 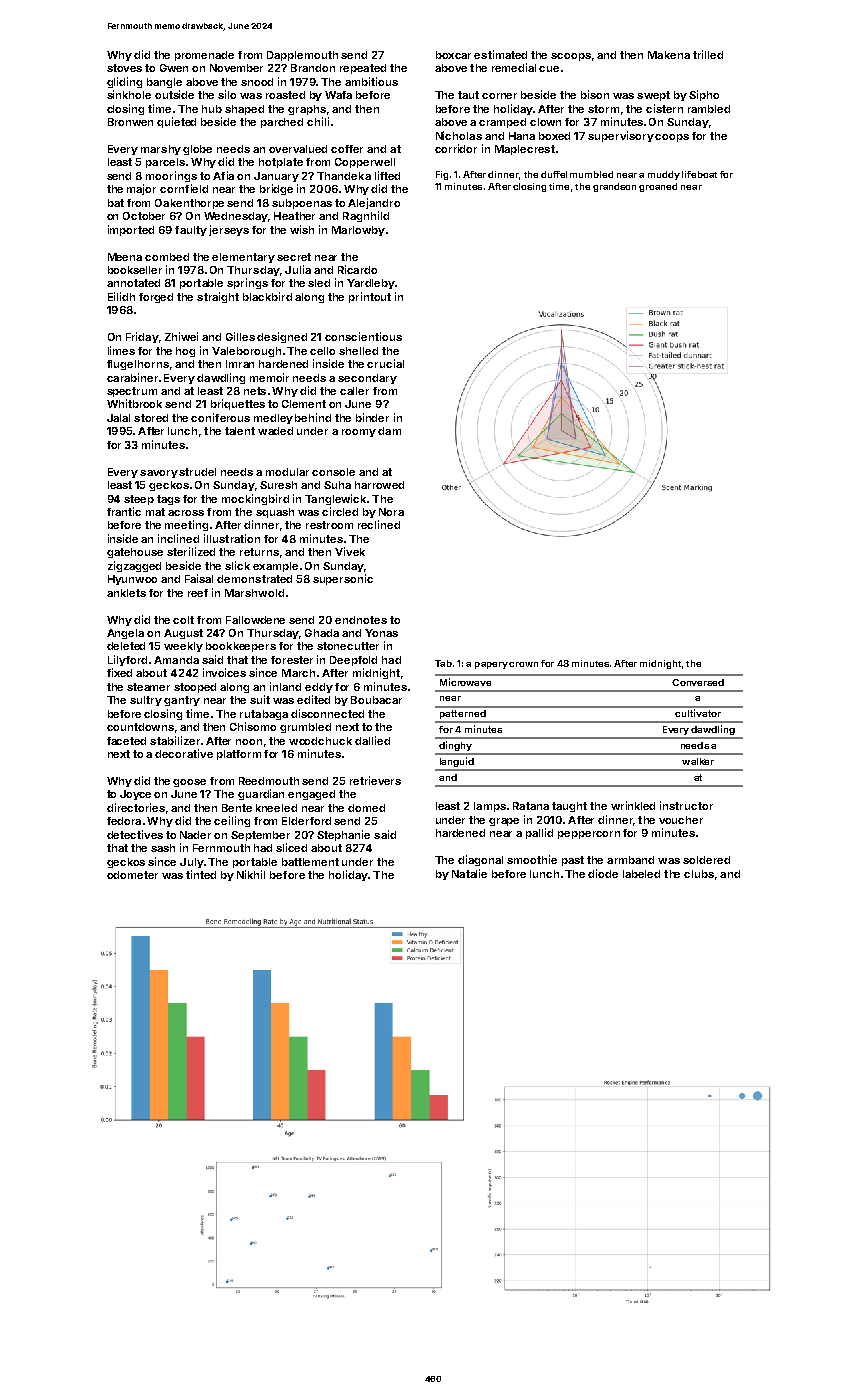 What do you see at coordinates (523, 664) in the screenshot?
I see `crown` at bounding box center [523, 664].
